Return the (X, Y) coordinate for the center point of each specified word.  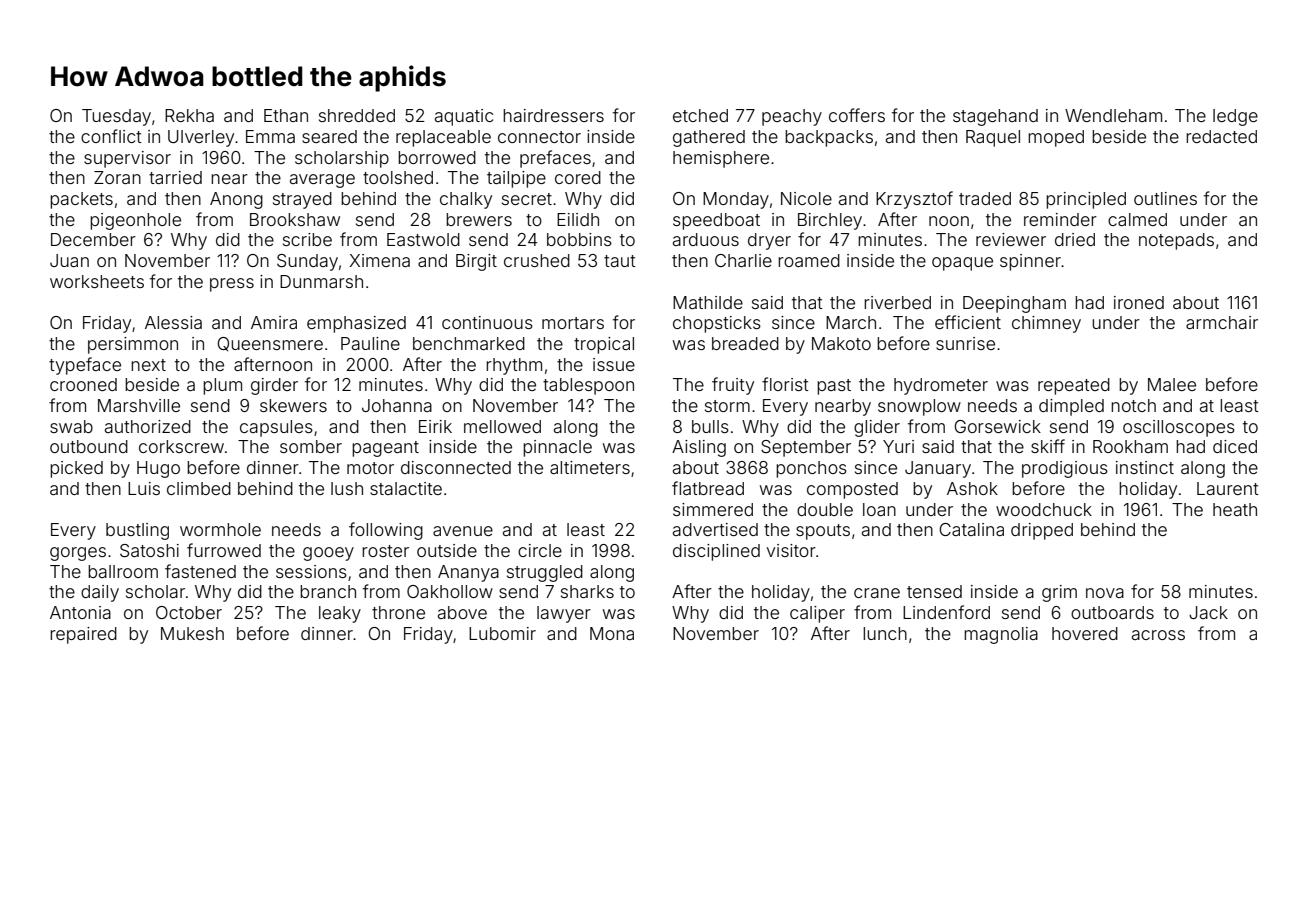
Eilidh (578, 219)
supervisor (127, 159)
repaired (83, 635)
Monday (736, 200)
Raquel (993, 138)
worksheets (97, 281)
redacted (1221, 136)
